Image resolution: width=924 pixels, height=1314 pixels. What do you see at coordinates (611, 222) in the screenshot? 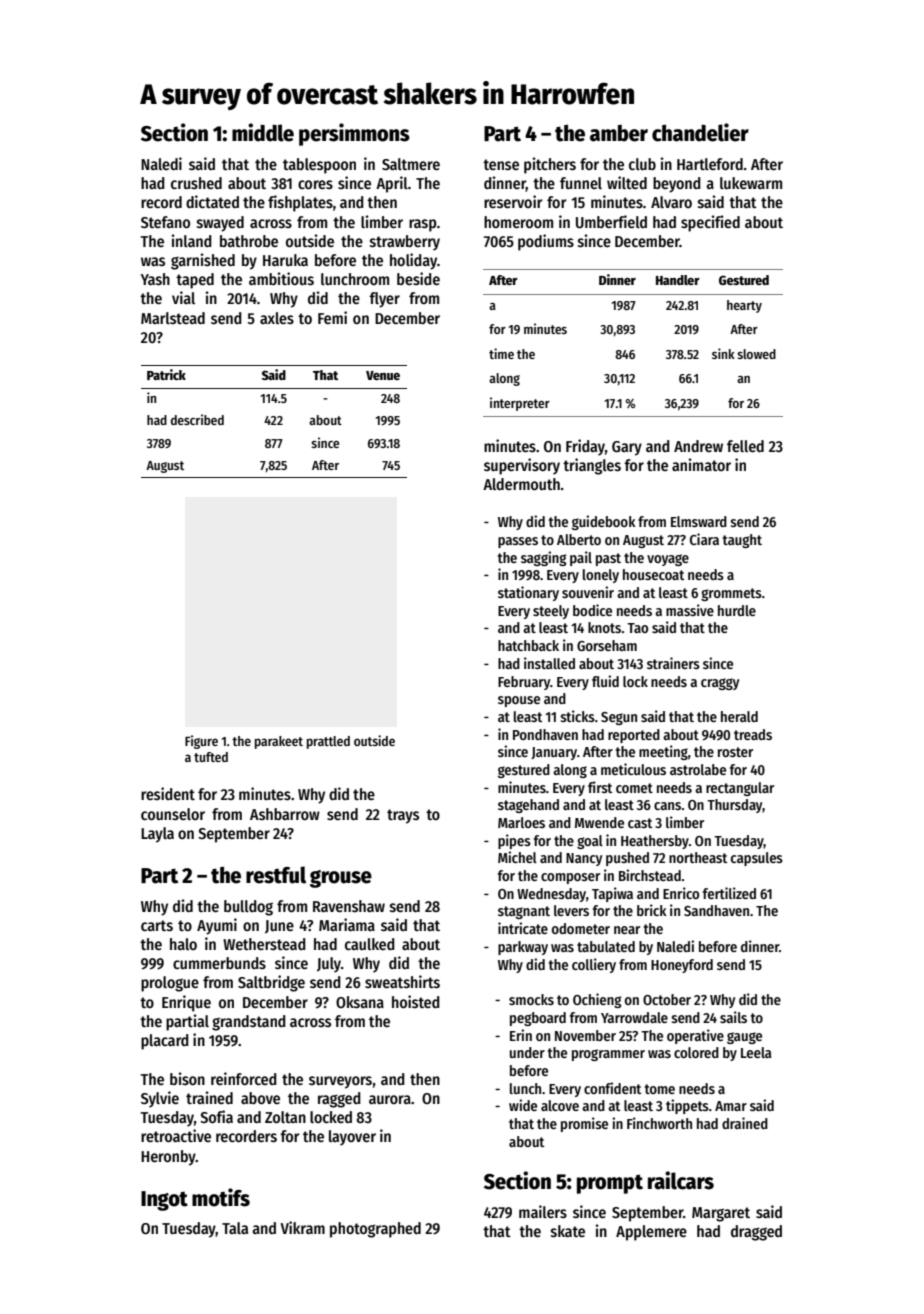
I see `Umberfield` at bounding box center [611, 222].
